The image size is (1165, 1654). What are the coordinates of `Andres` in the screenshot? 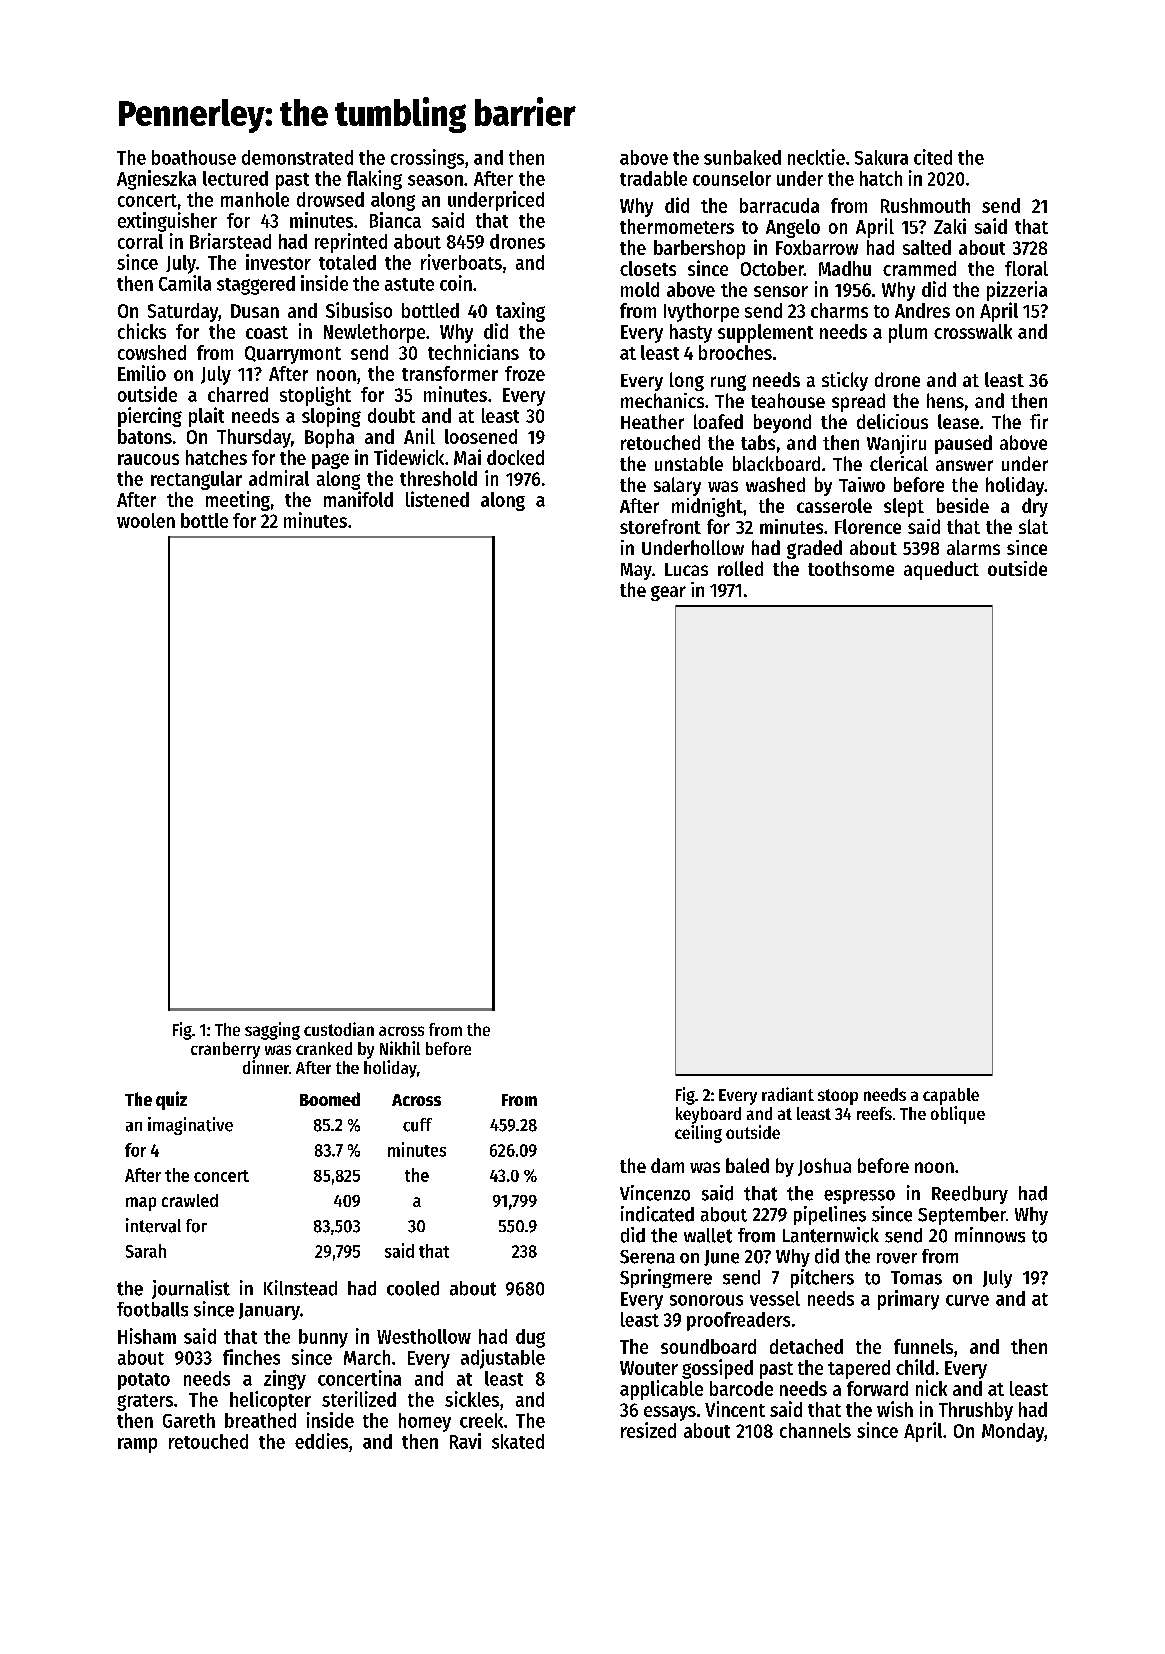 It's located at (922, 310).
